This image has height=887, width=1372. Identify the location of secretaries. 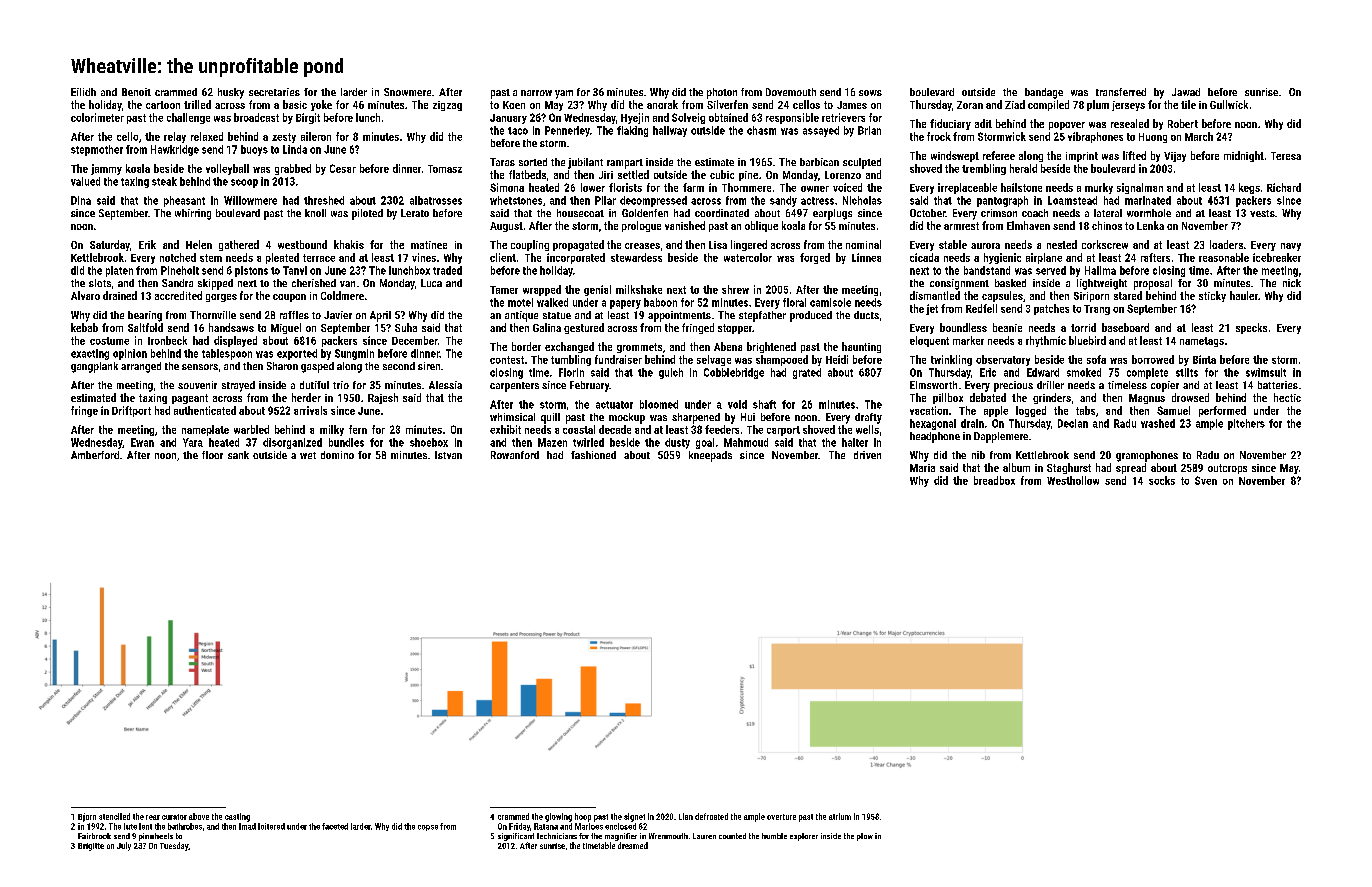
(274, 92).
